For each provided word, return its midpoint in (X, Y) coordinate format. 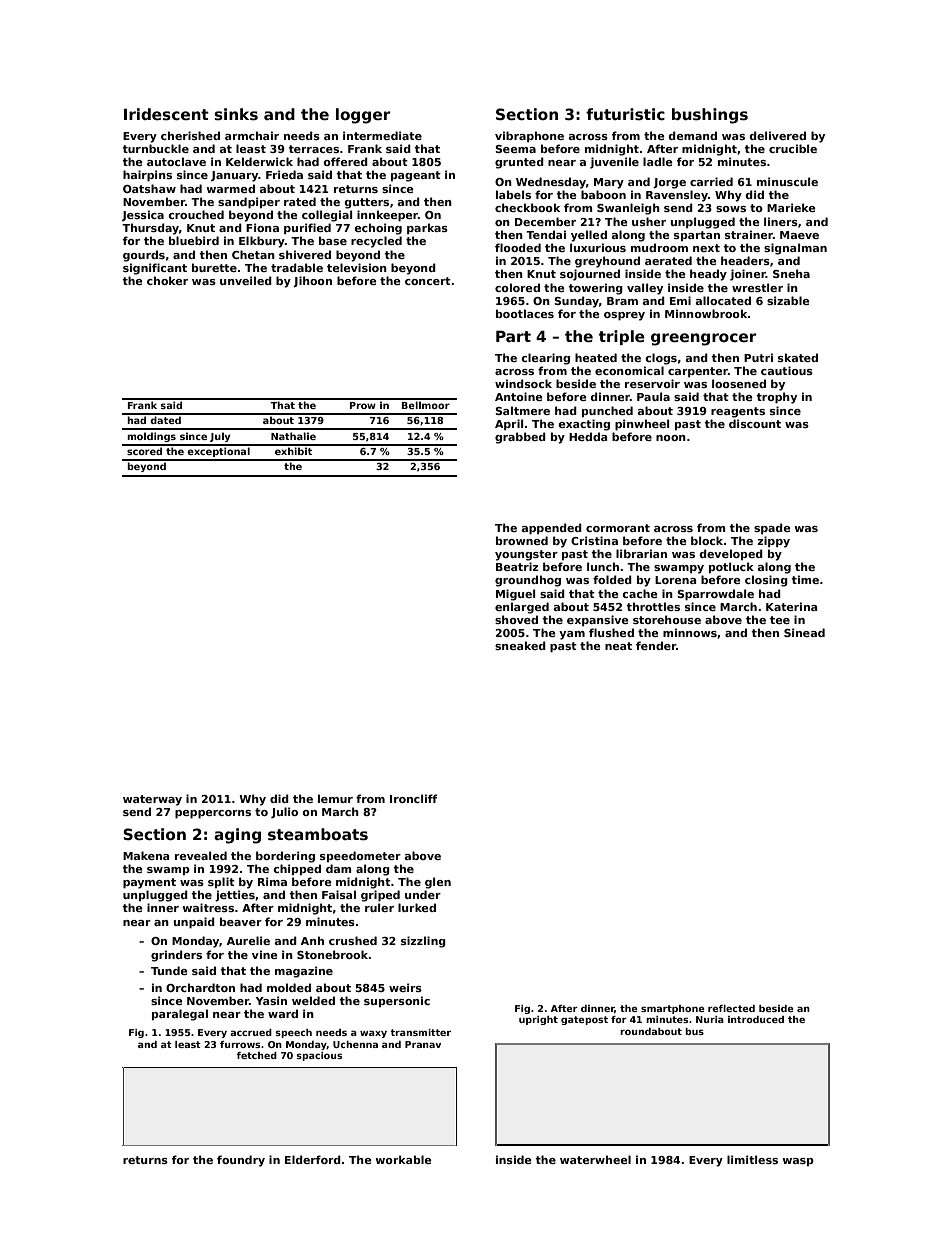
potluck (731, 567)
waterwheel (595, 1159)
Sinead (804, 632)
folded (612, 579)
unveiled (246, 280)
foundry (241, 1161)
